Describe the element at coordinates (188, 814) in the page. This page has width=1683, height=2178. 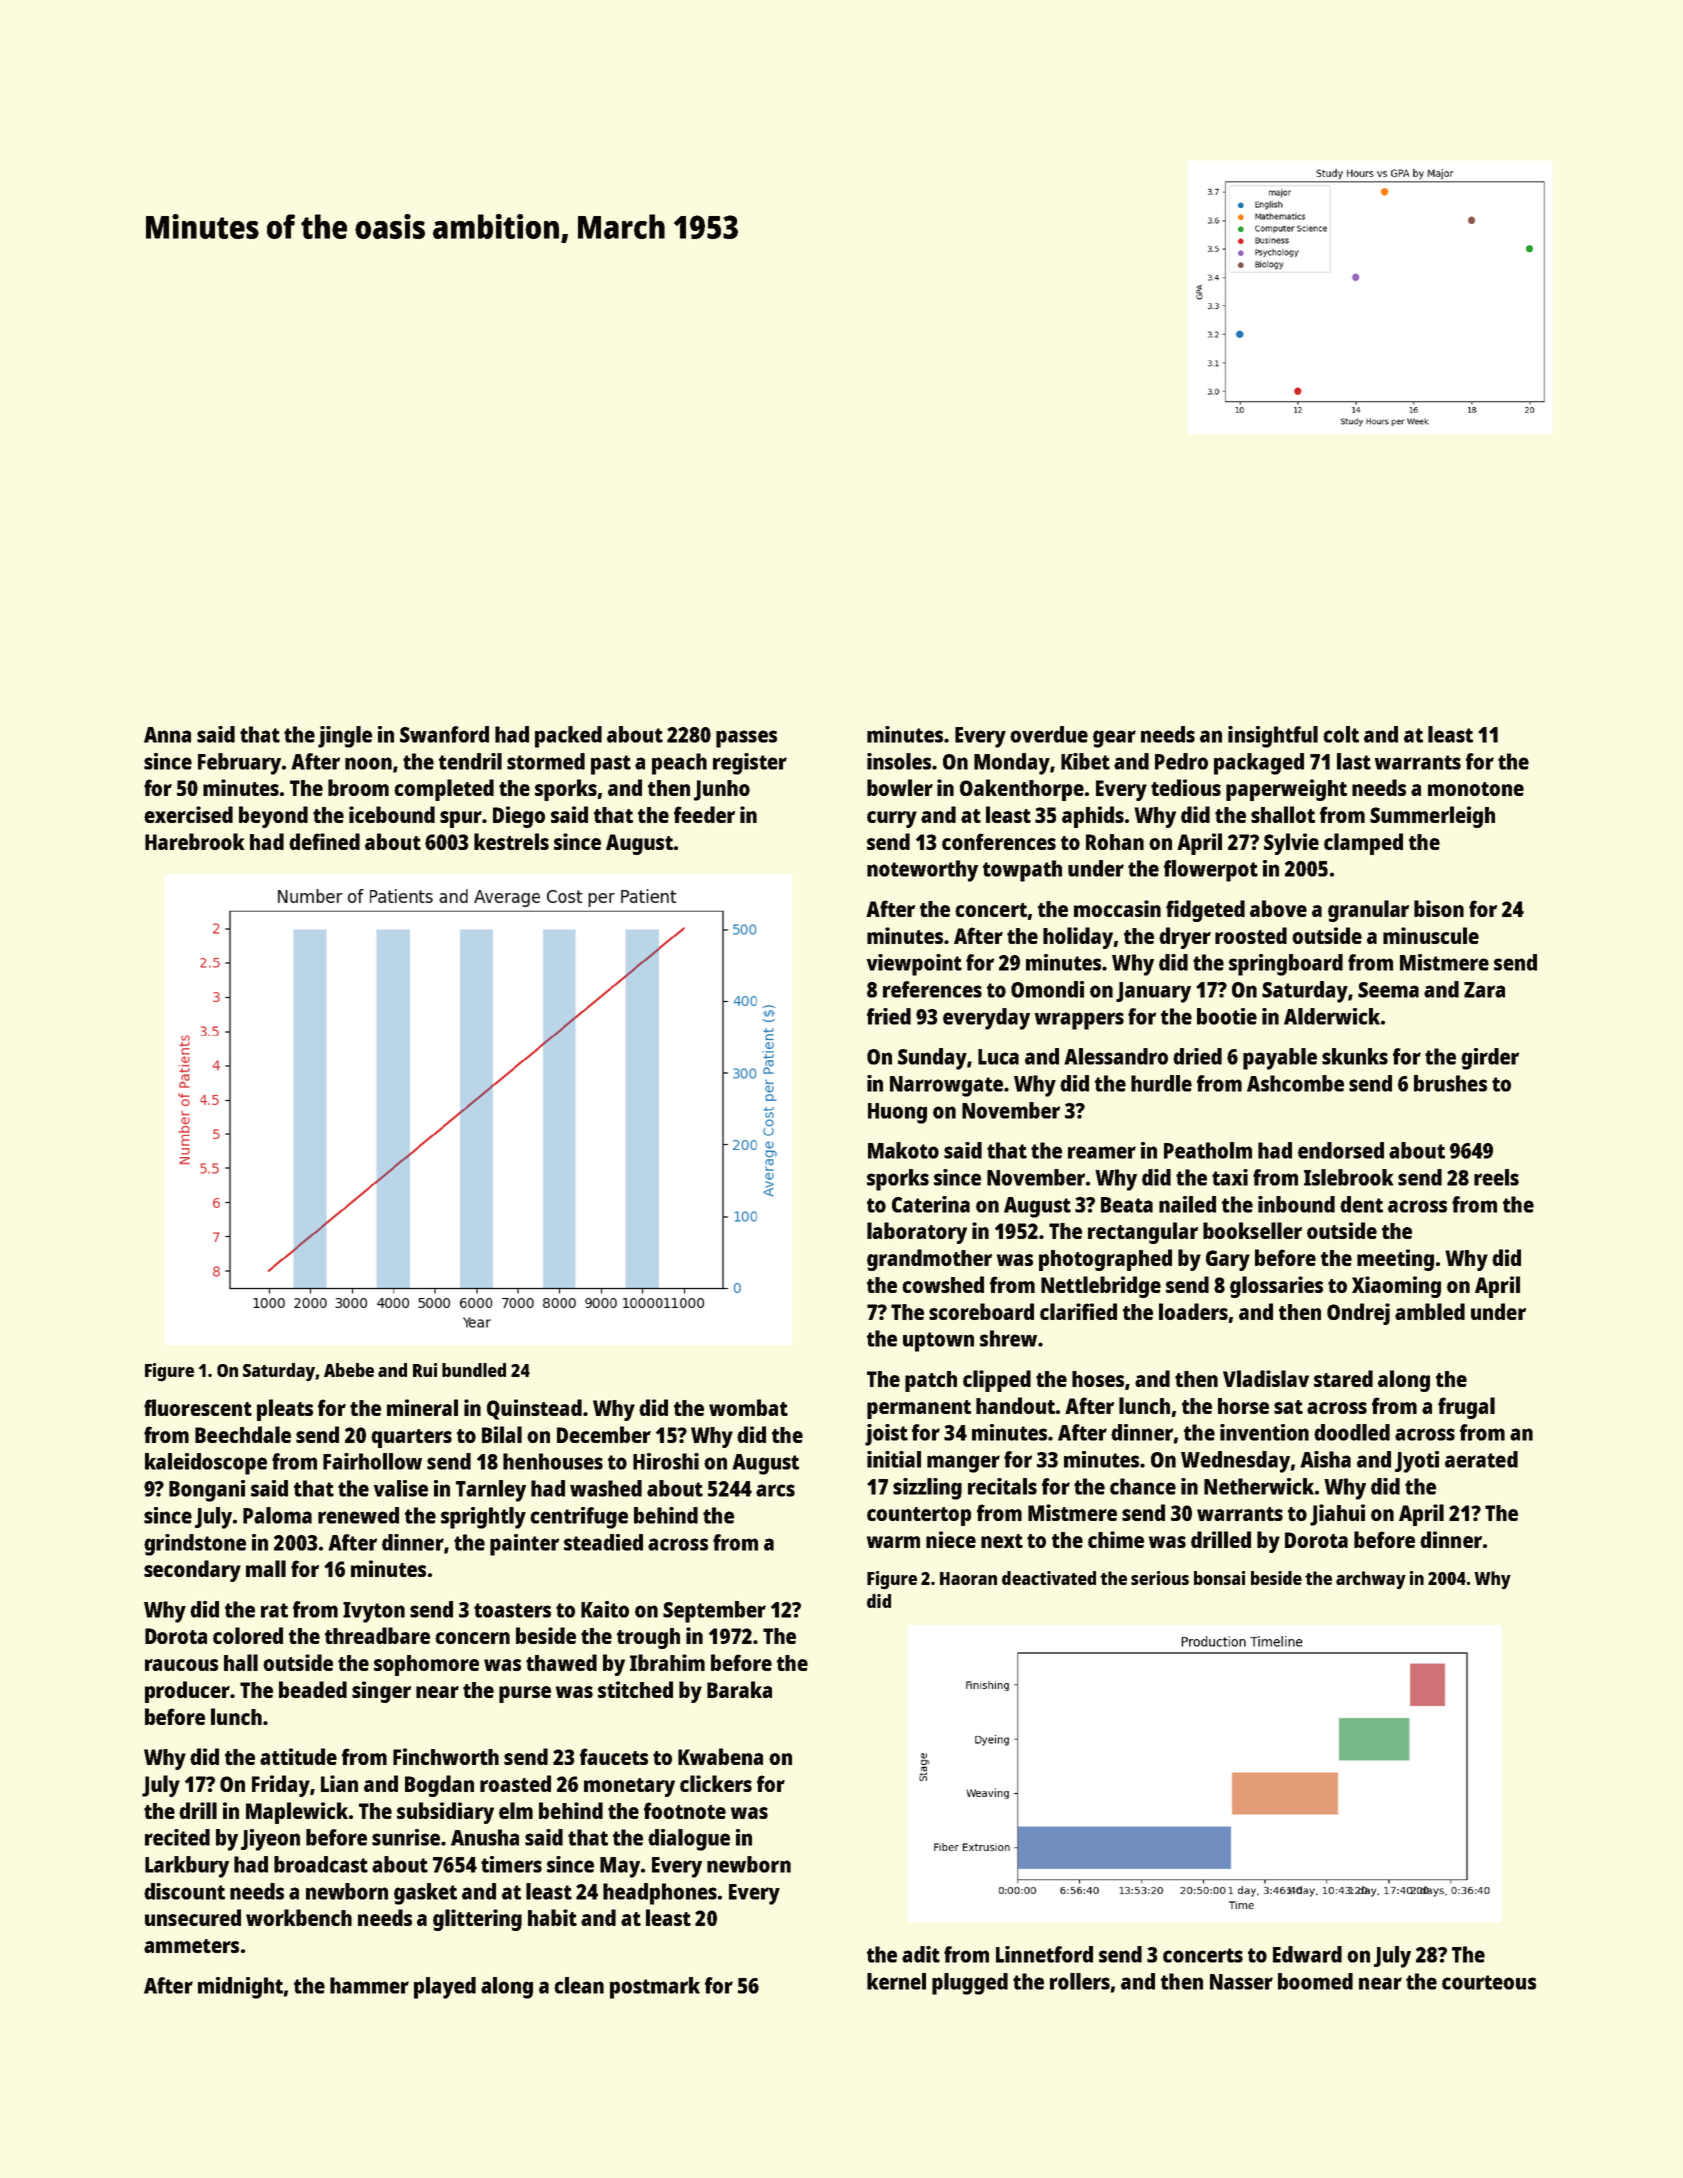
I see `exercised` at that location.
